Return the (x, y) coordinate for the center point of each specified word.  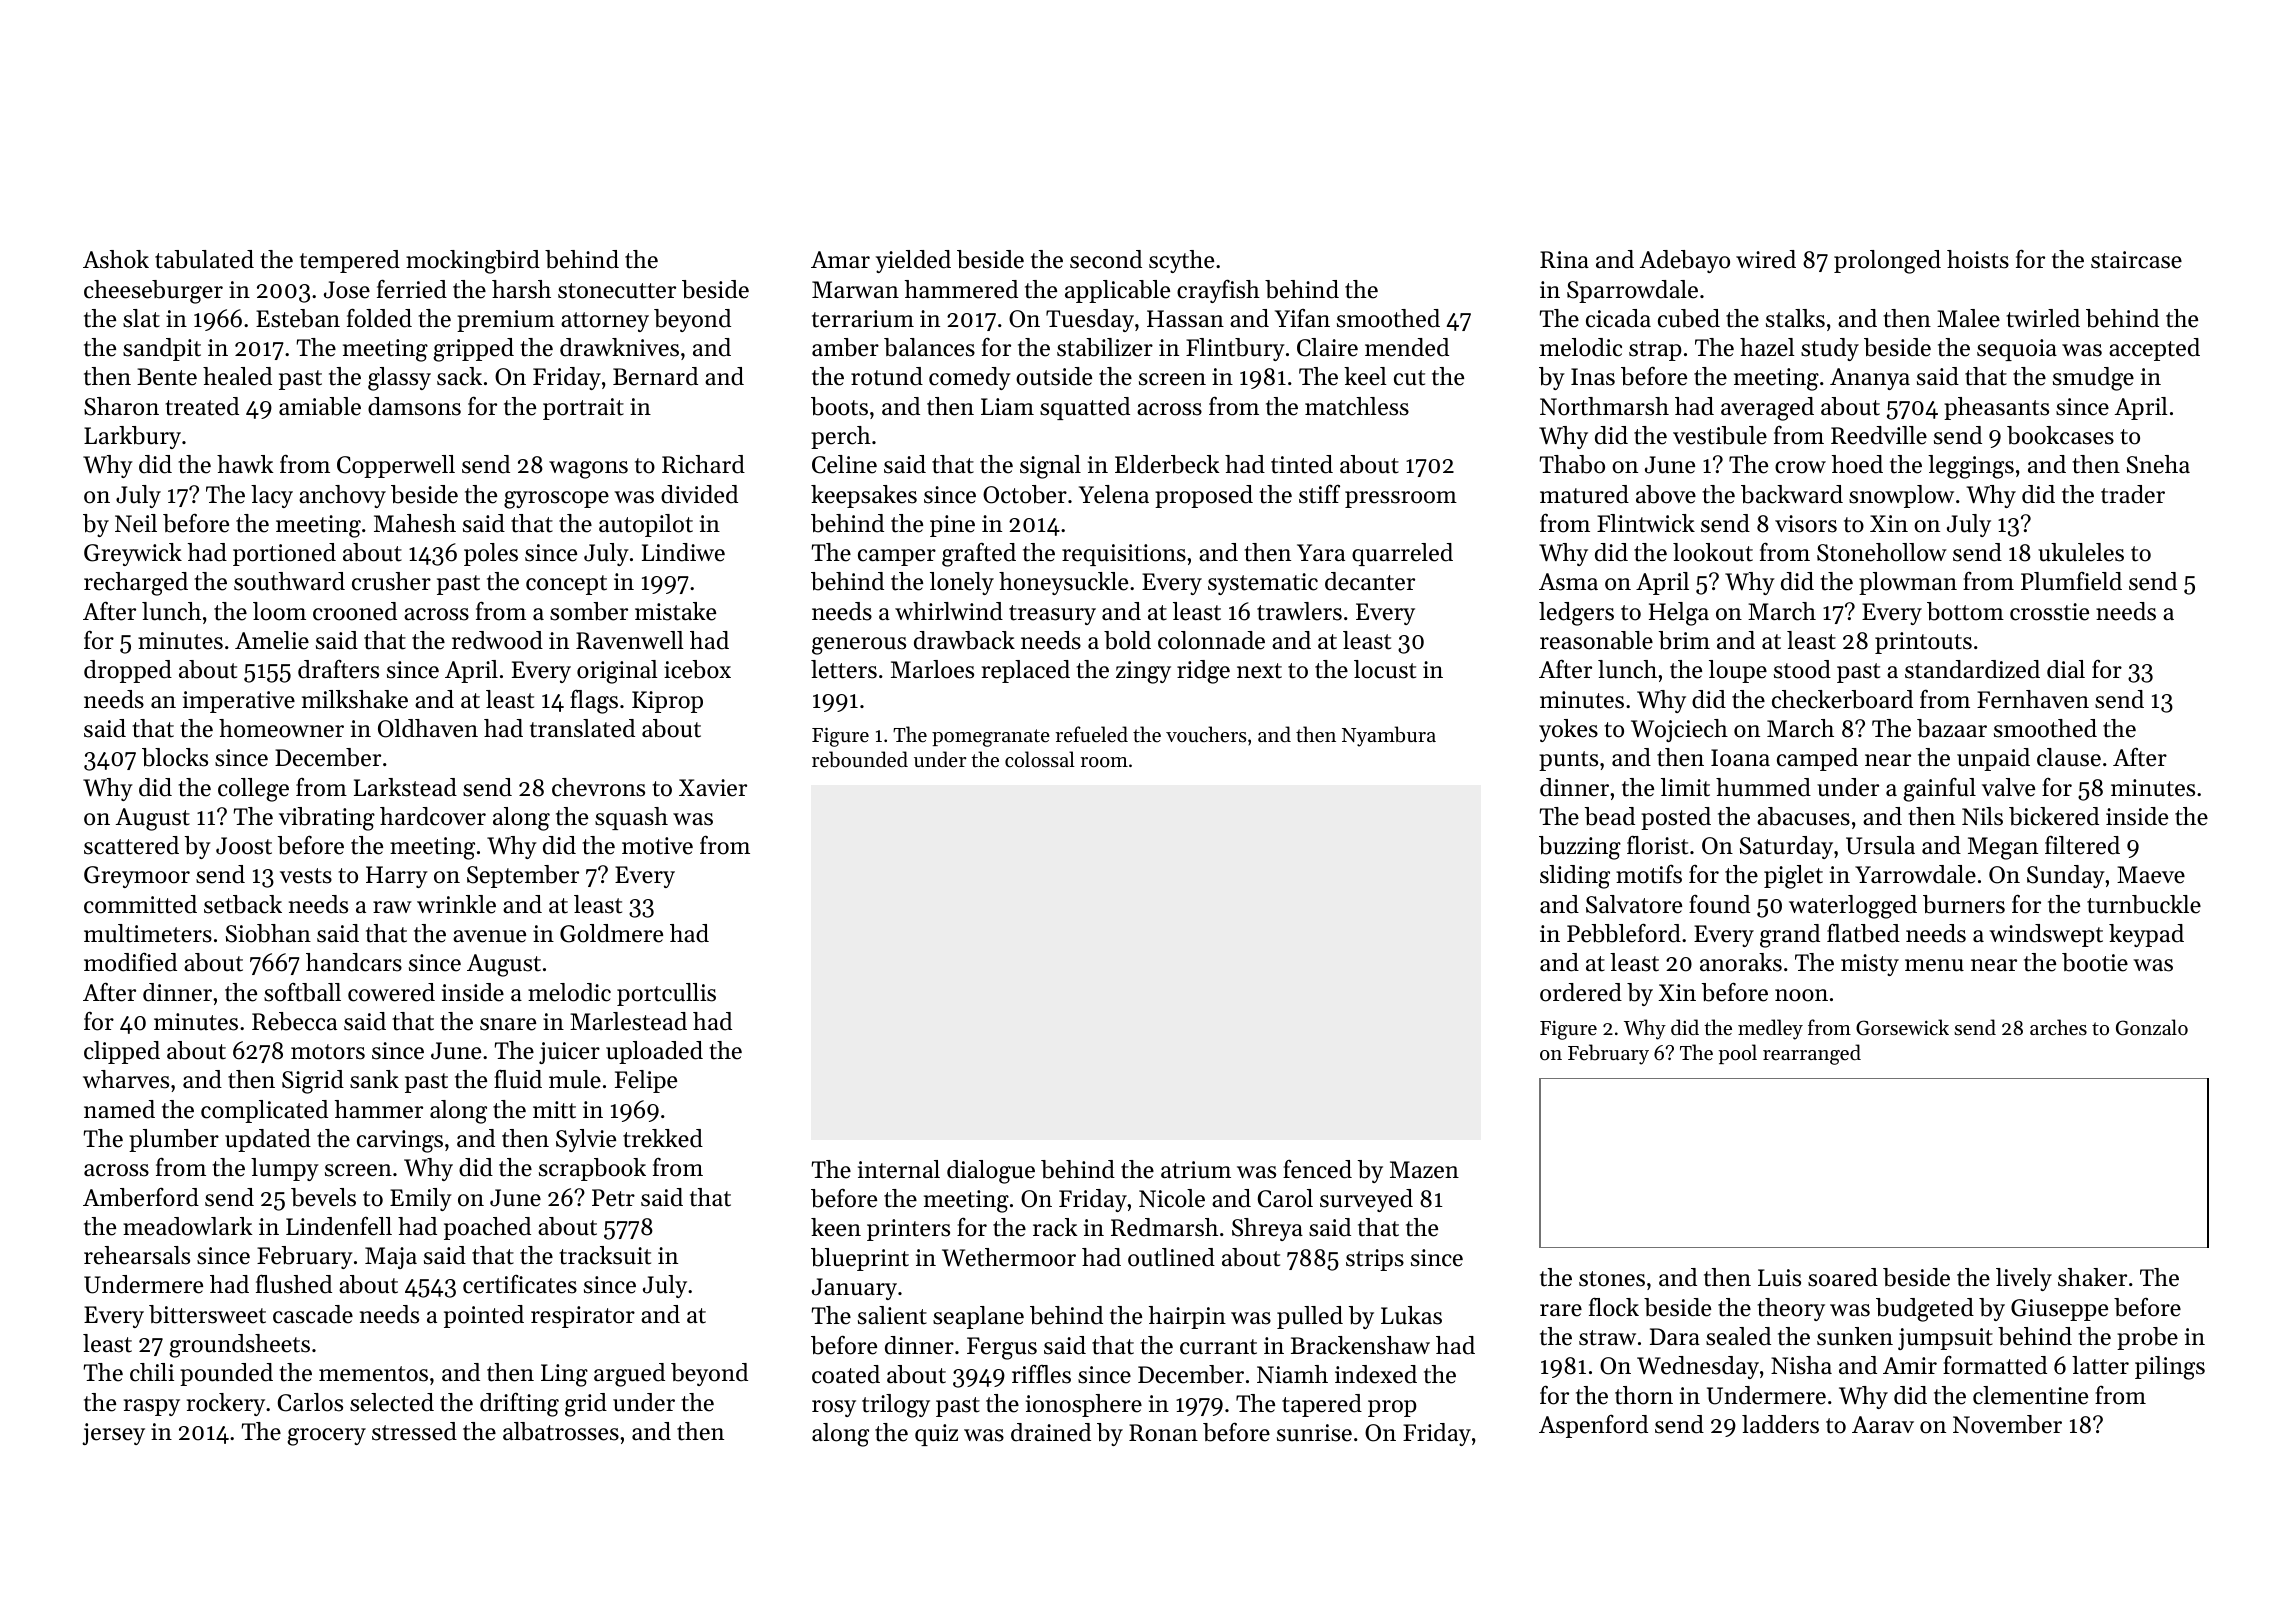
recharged (136, 584)
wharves (126, 1079)
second (1106, 259)
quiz (936, 1435)
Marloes (932, 669)
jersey (113, 1434)
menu (1934, 965)
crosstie (2049, 612)
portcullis (666, 994)
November (2007, 1424)
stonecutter (617, 291)
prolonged (1887, 262)
